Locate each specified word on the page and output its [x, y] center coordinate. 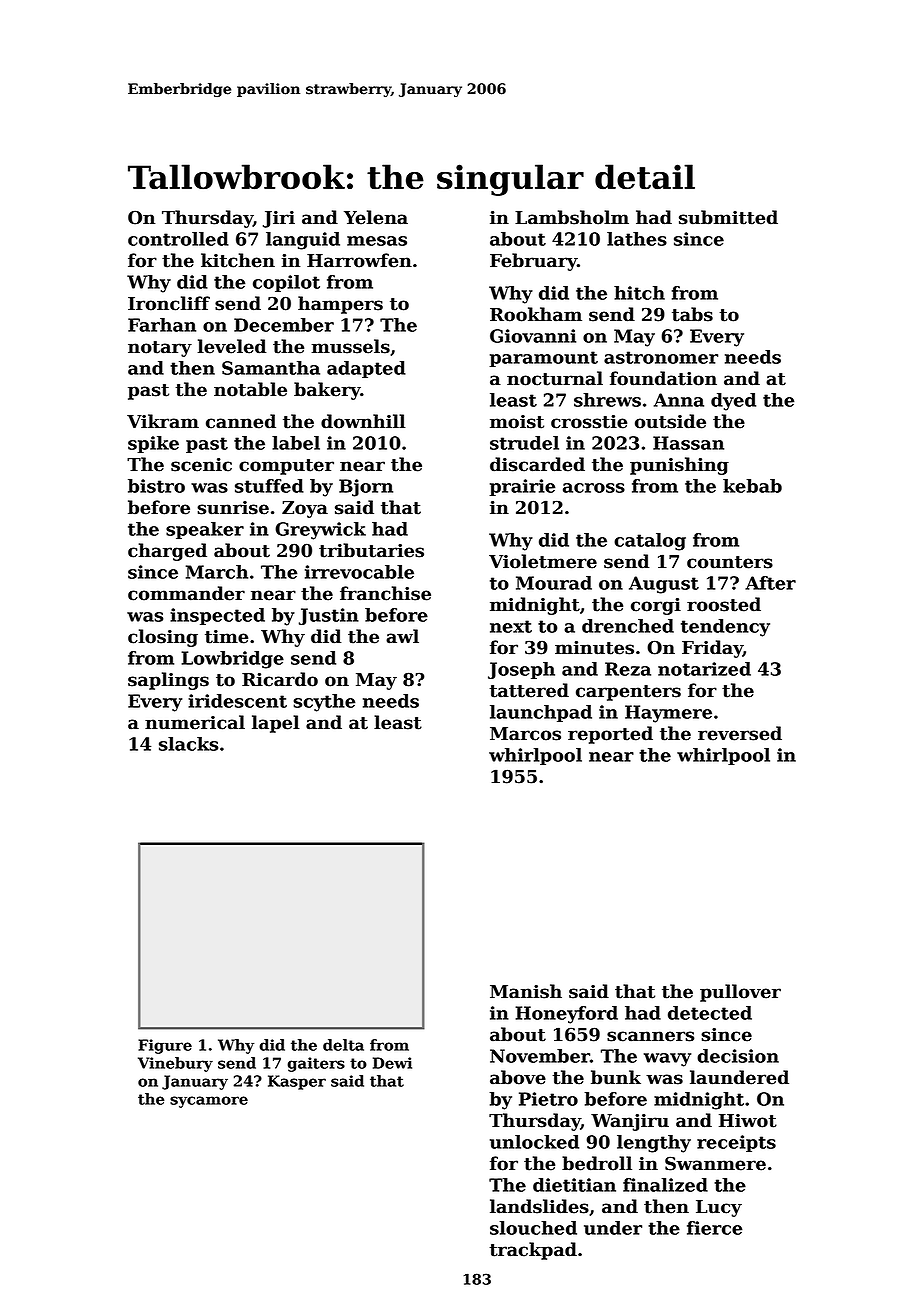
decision [738, 1056]
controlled [178, 239]
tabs [692, 314]
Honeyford [566, 1015]
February [533, 262]
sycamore [209, 1102]
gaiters [316, 1064]
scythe [324, 703]
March [217, 572]
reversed [740, 733]
